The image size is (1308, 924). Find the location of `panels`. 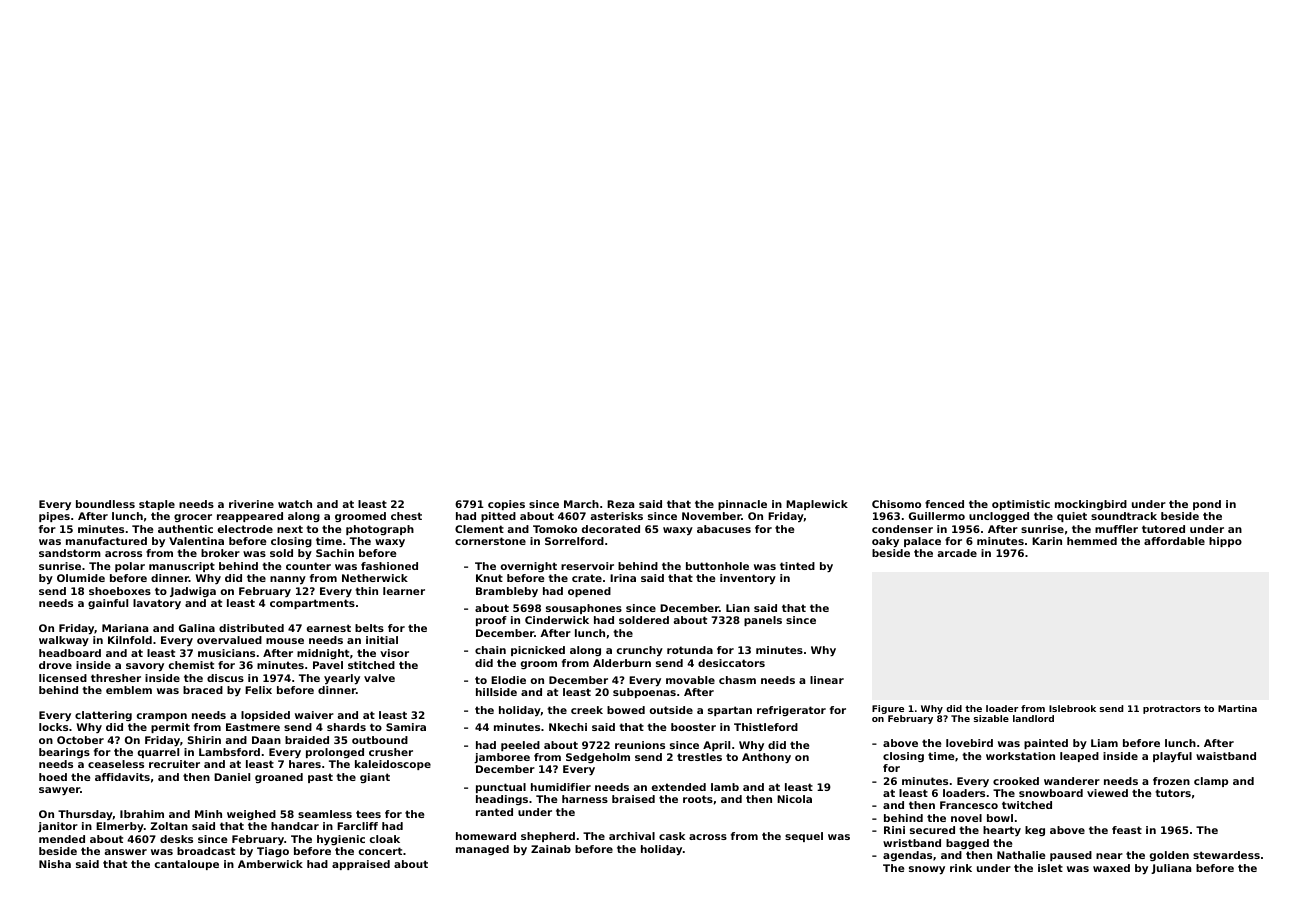

panels is located at coordinates (763, 621).
